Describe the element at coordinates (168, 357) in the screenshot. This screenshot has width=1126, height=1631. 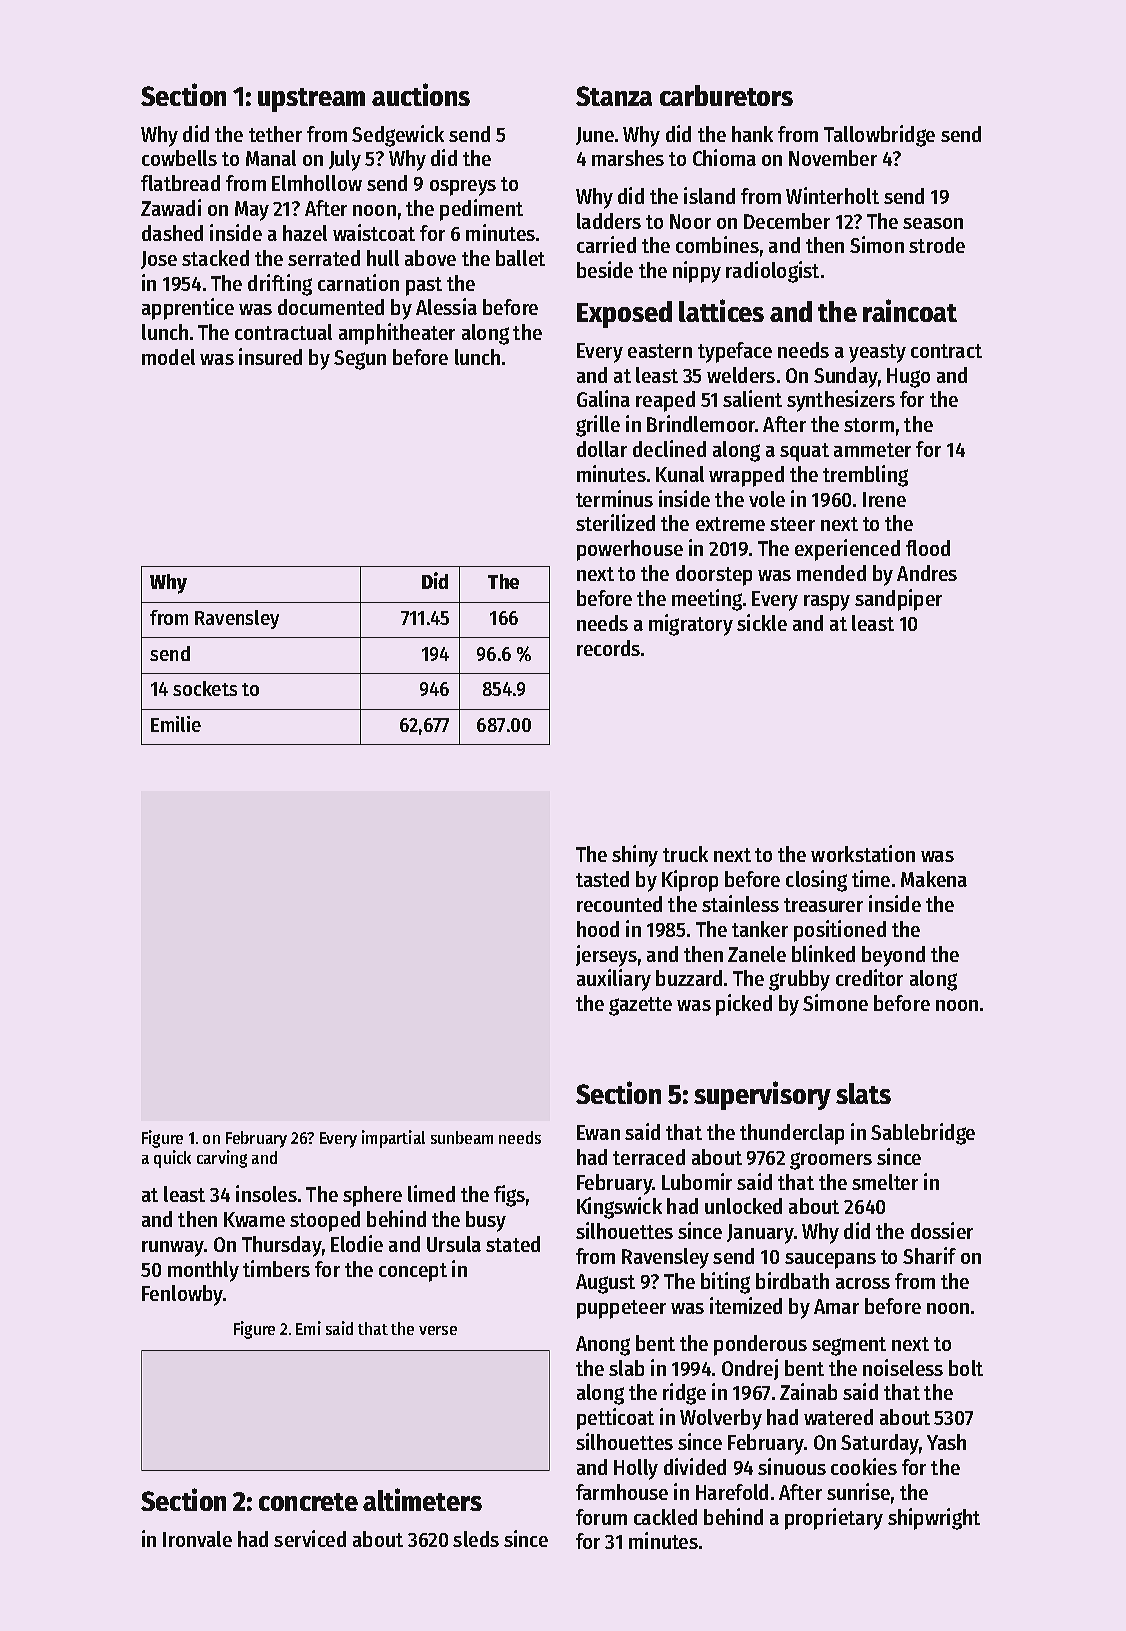
I see `model` at that location.
